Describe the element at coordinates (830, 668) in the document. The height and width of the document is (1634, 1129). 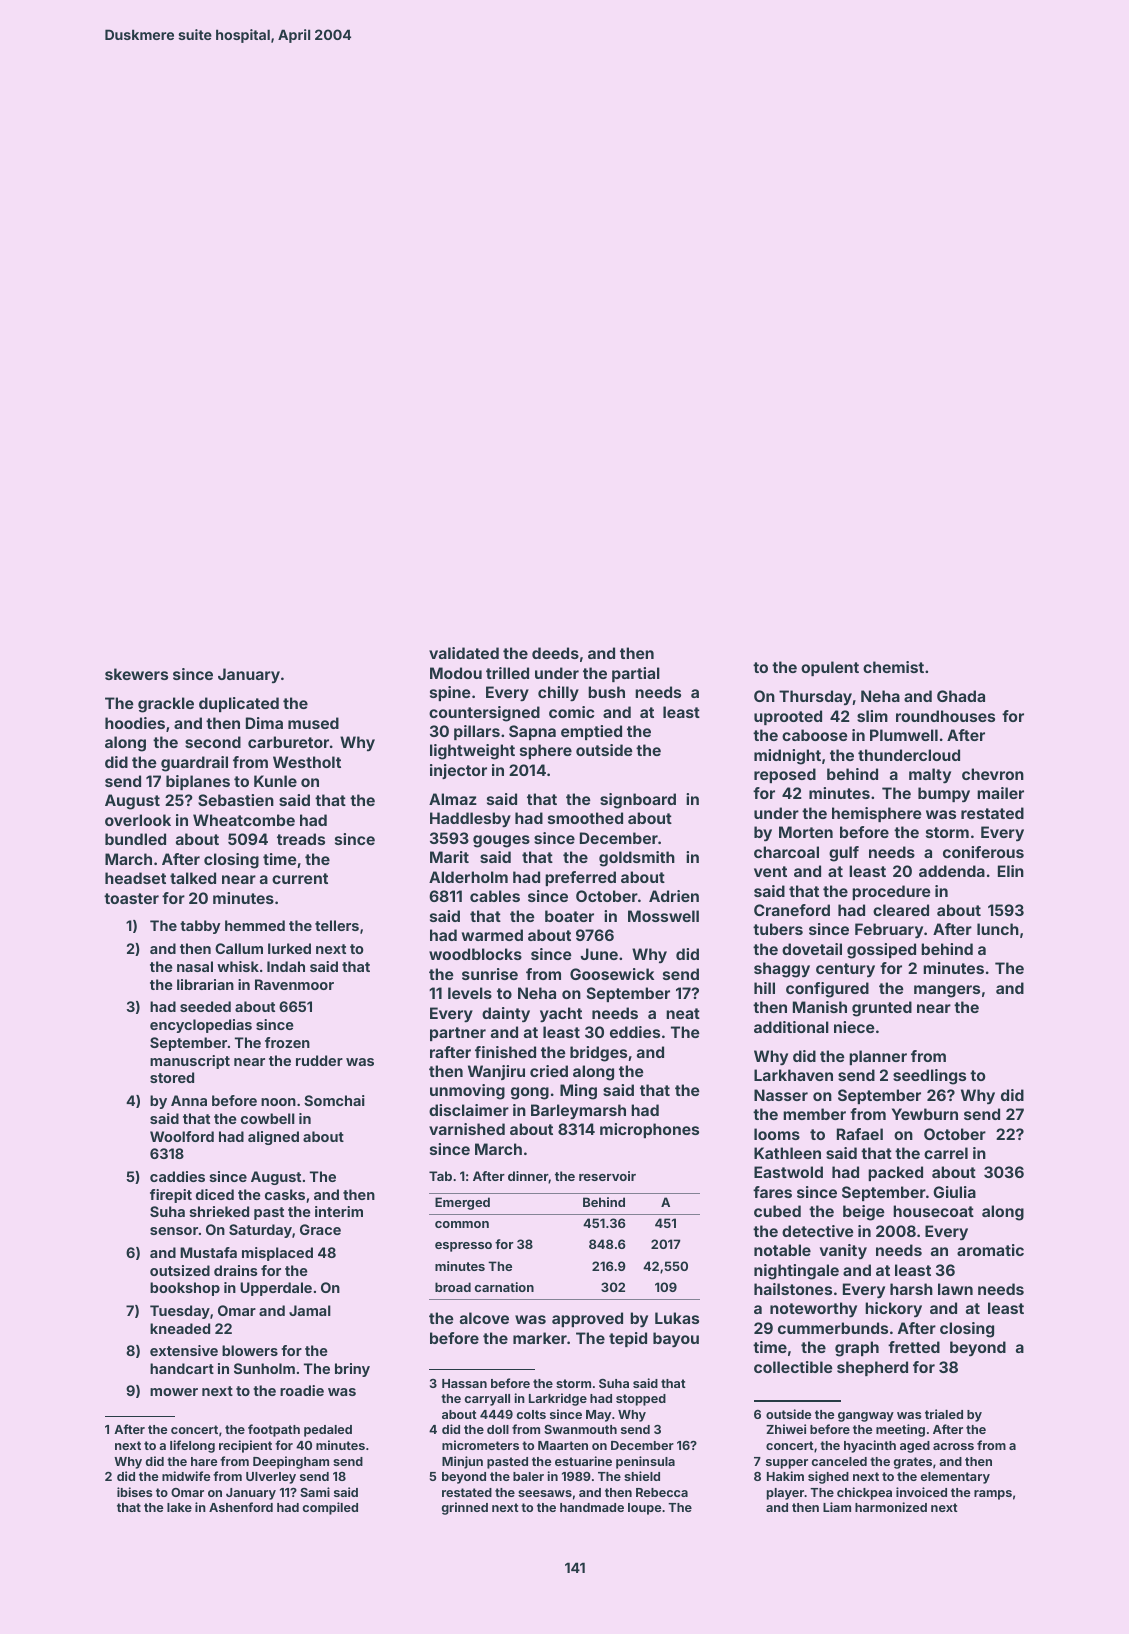
I see `opulent` at that location.
